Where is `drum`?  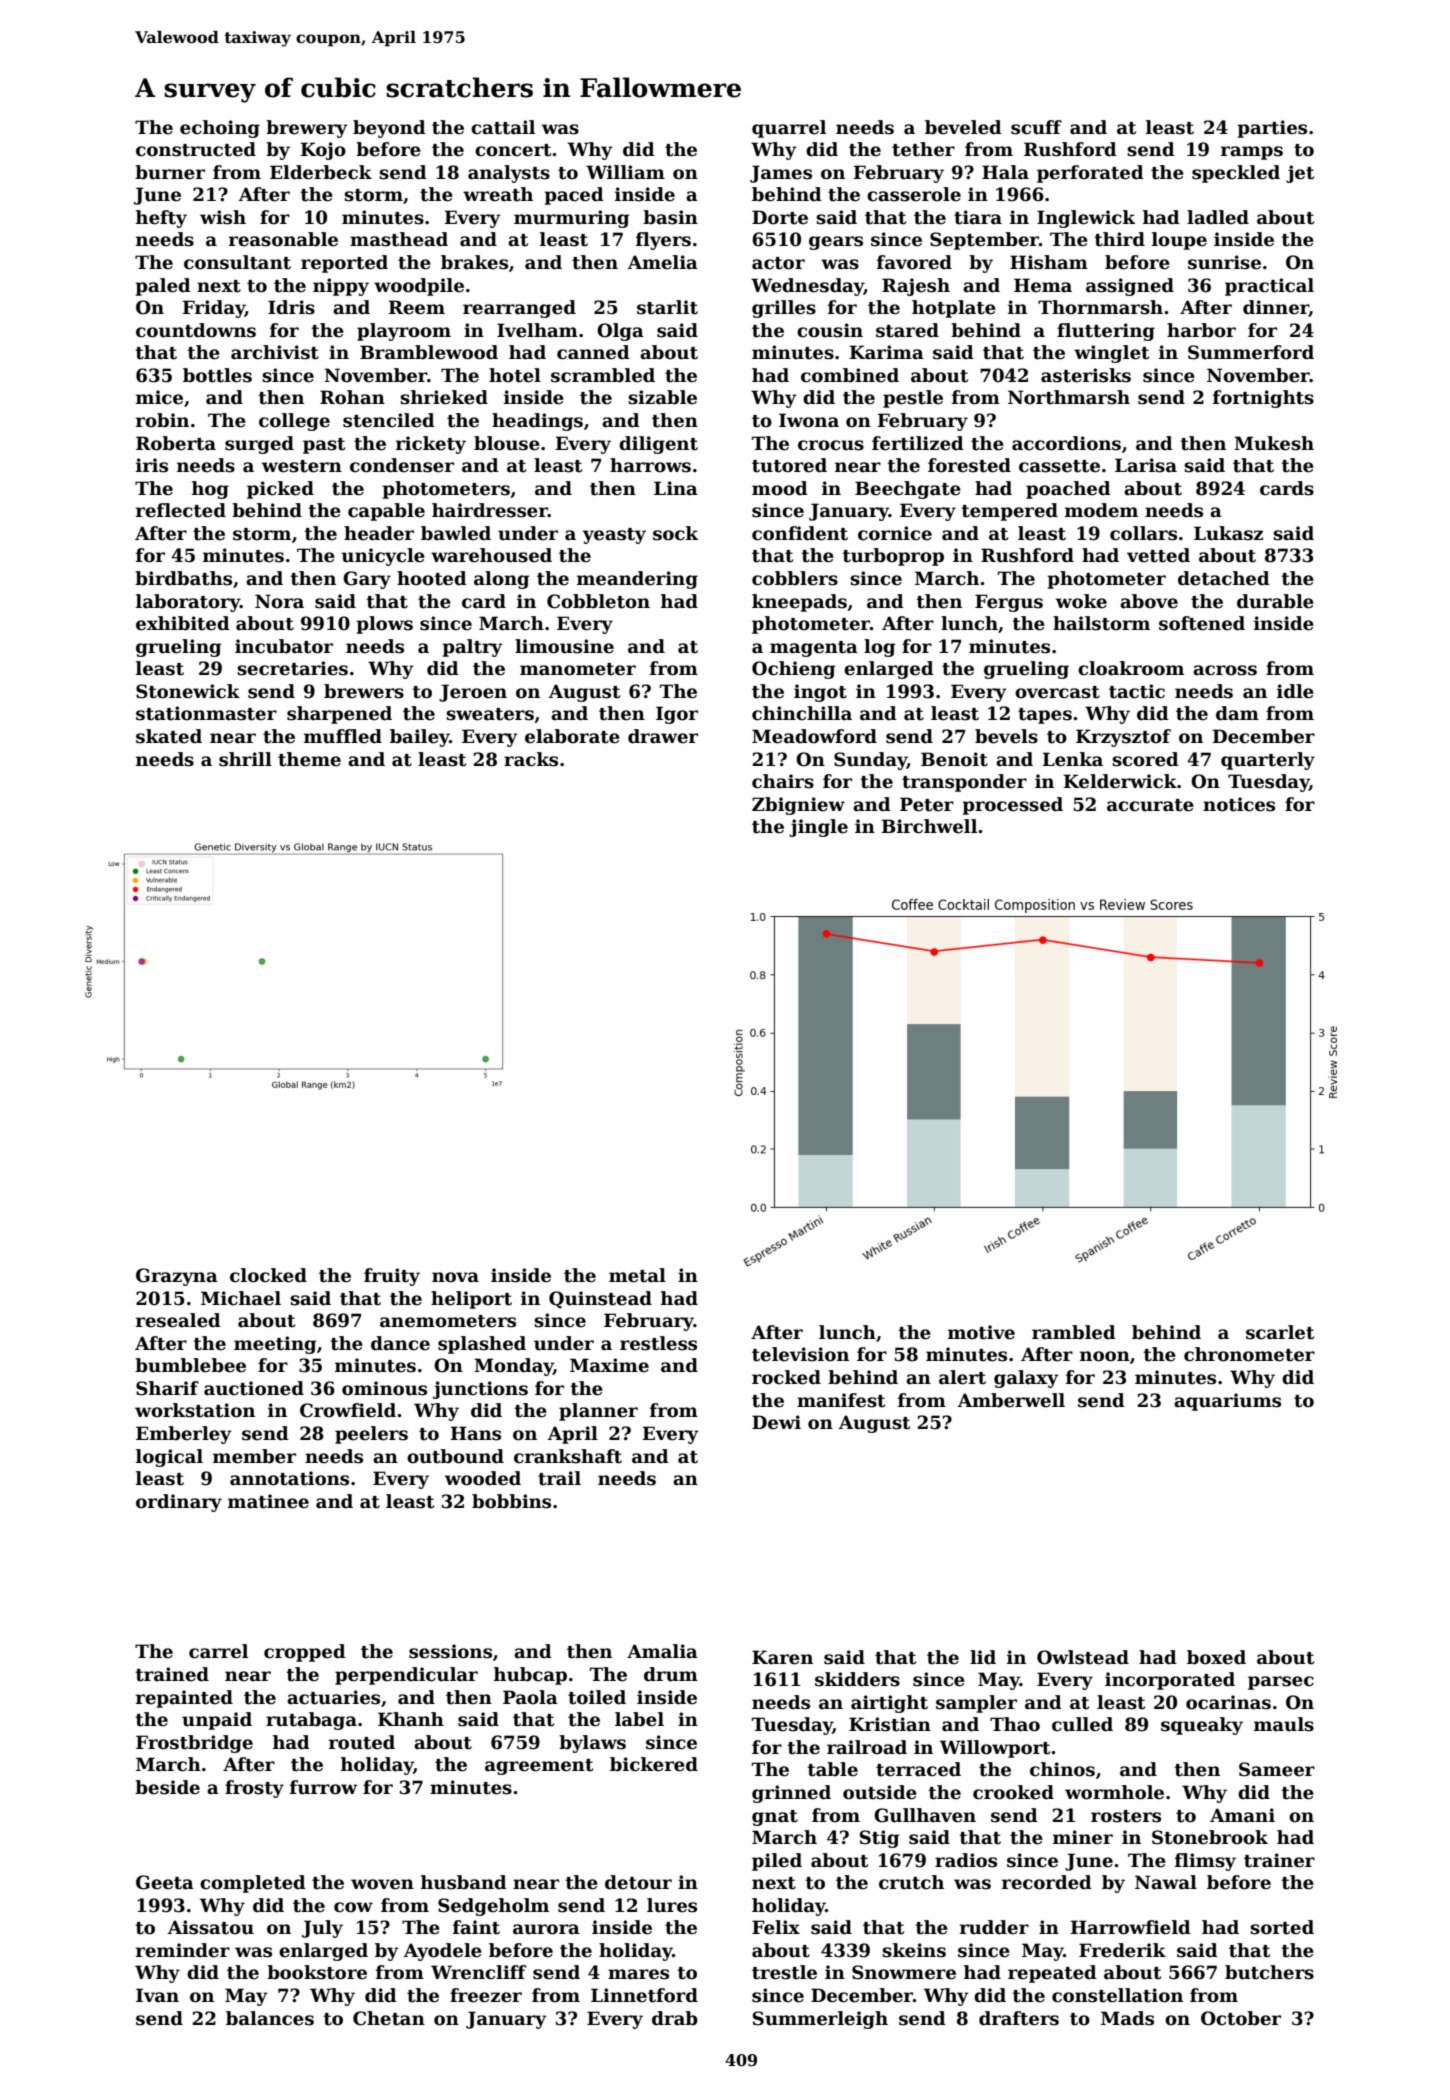 drum is located at coordinates (671, 1674).
